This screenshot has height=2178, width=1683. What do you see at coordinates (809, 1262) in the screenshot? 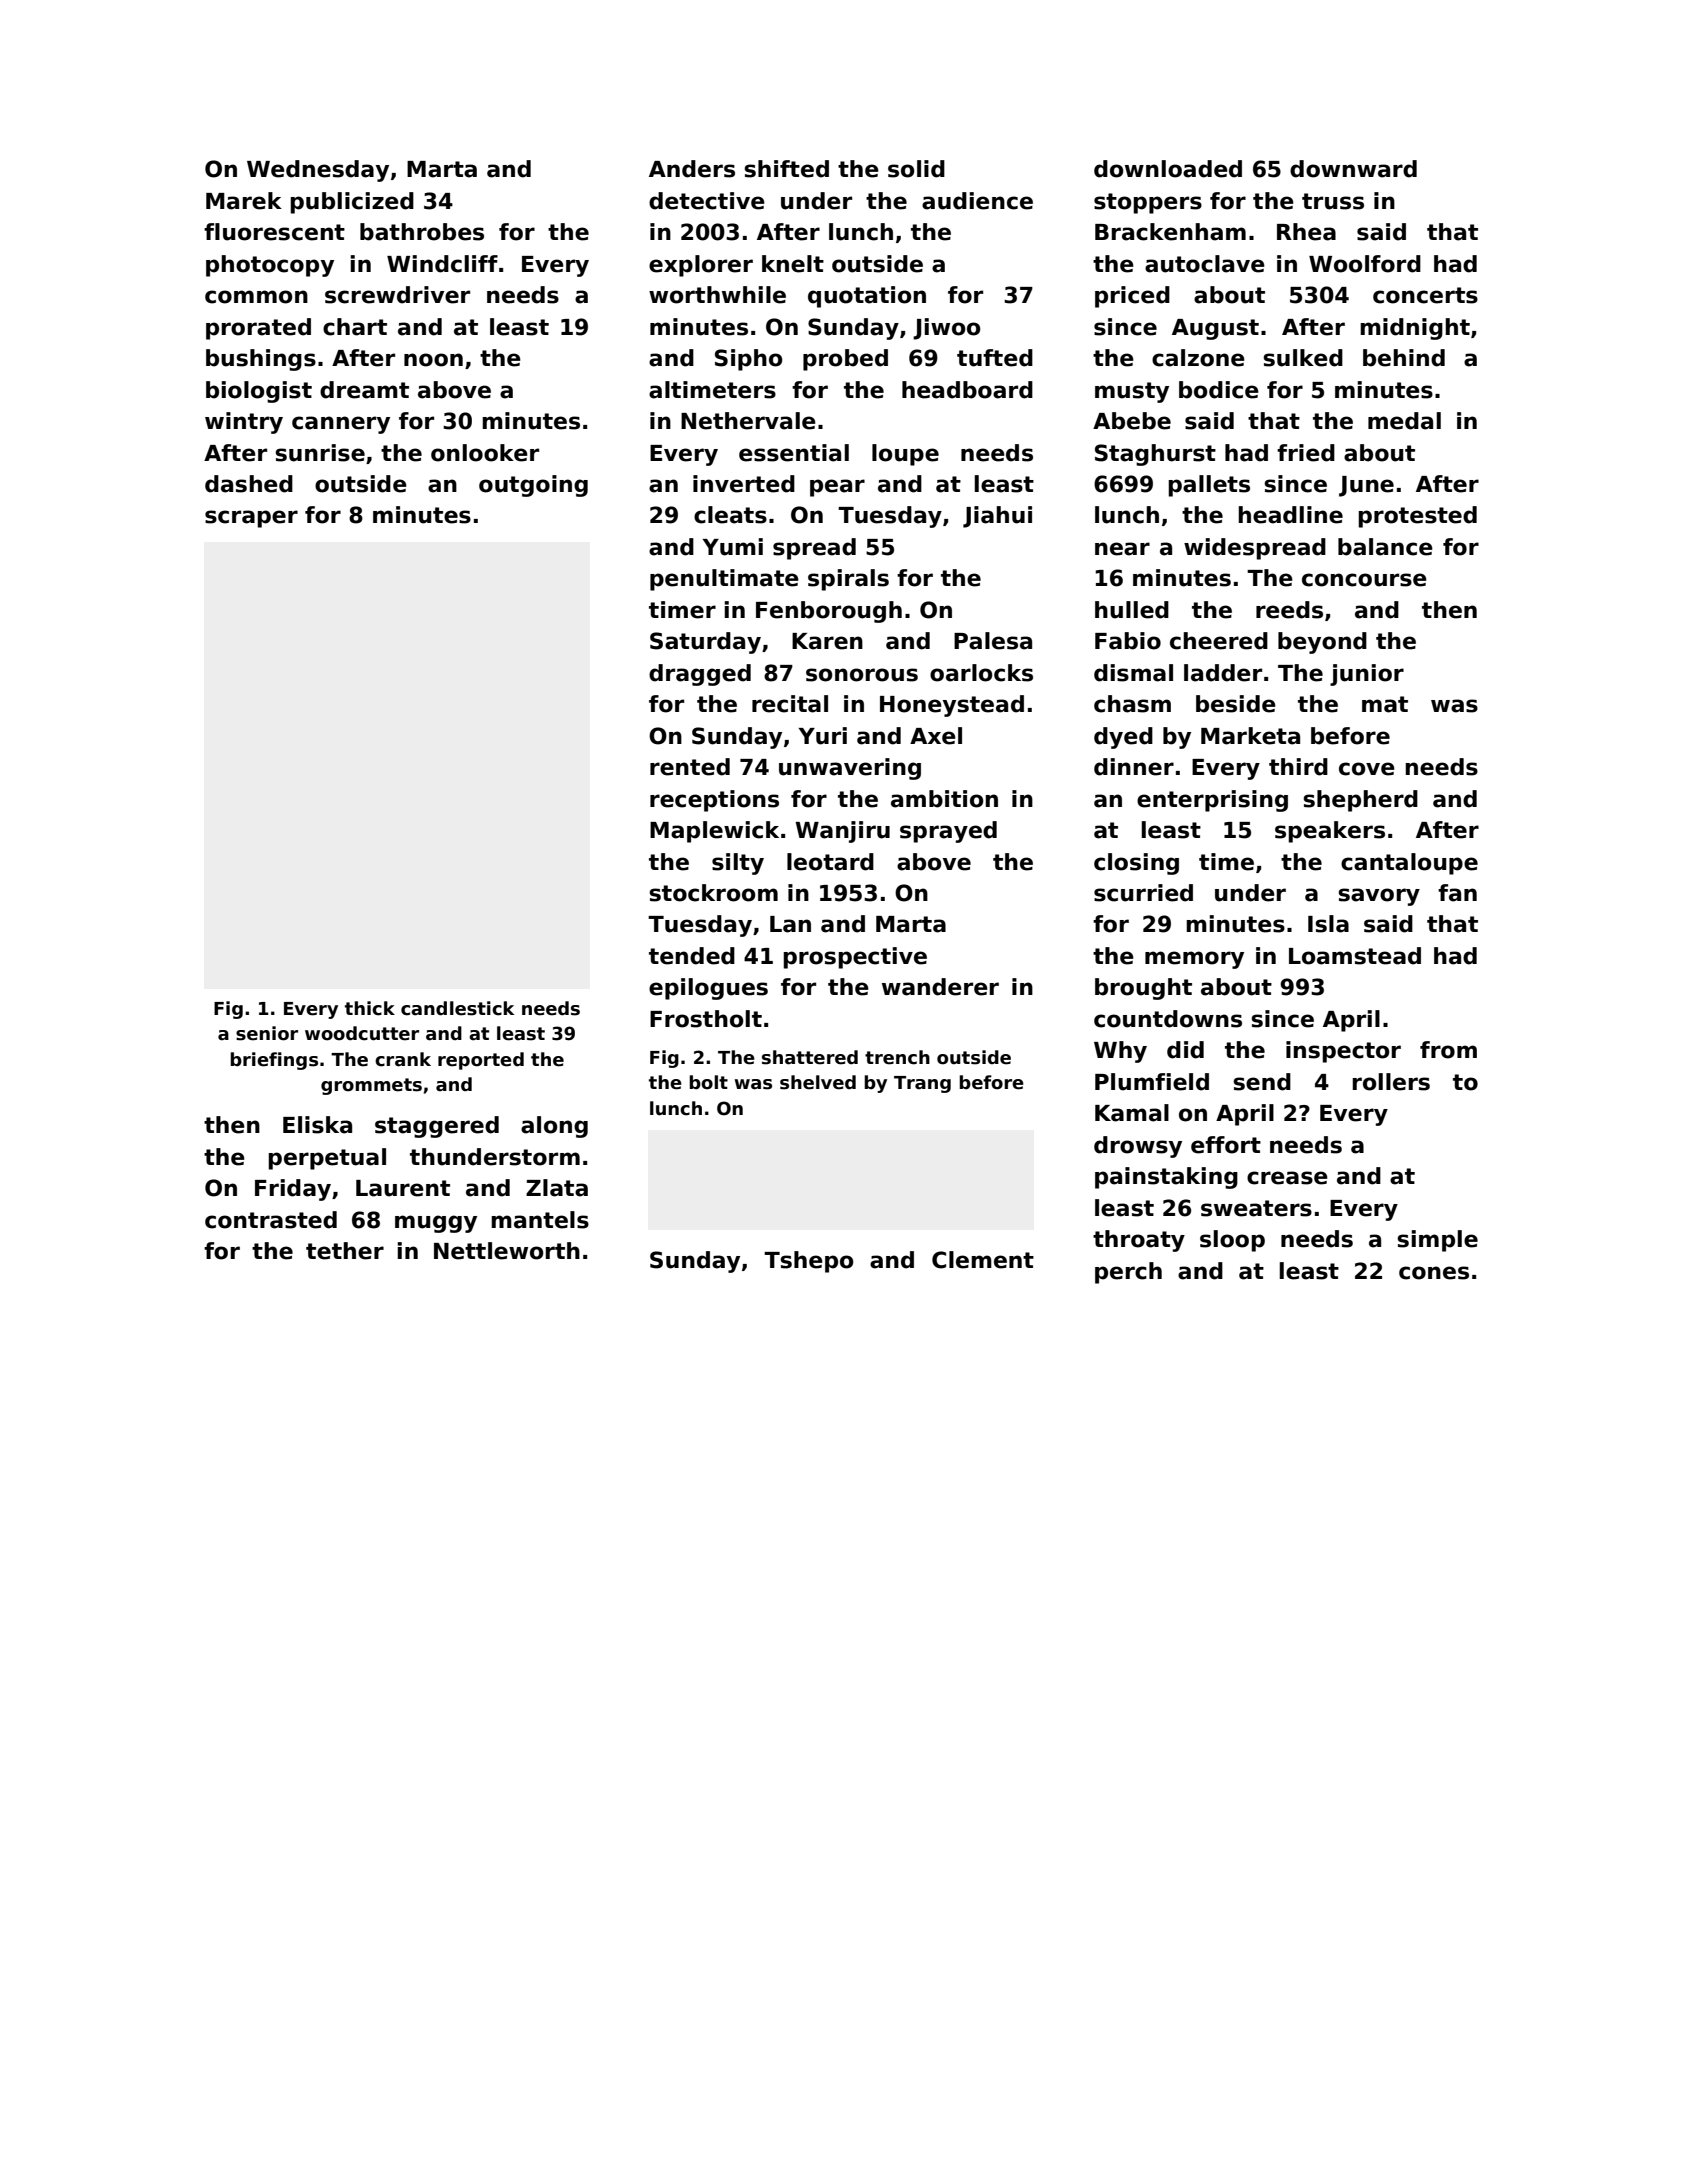
I see `Tshepo` at bounding box center [809, 1262].
